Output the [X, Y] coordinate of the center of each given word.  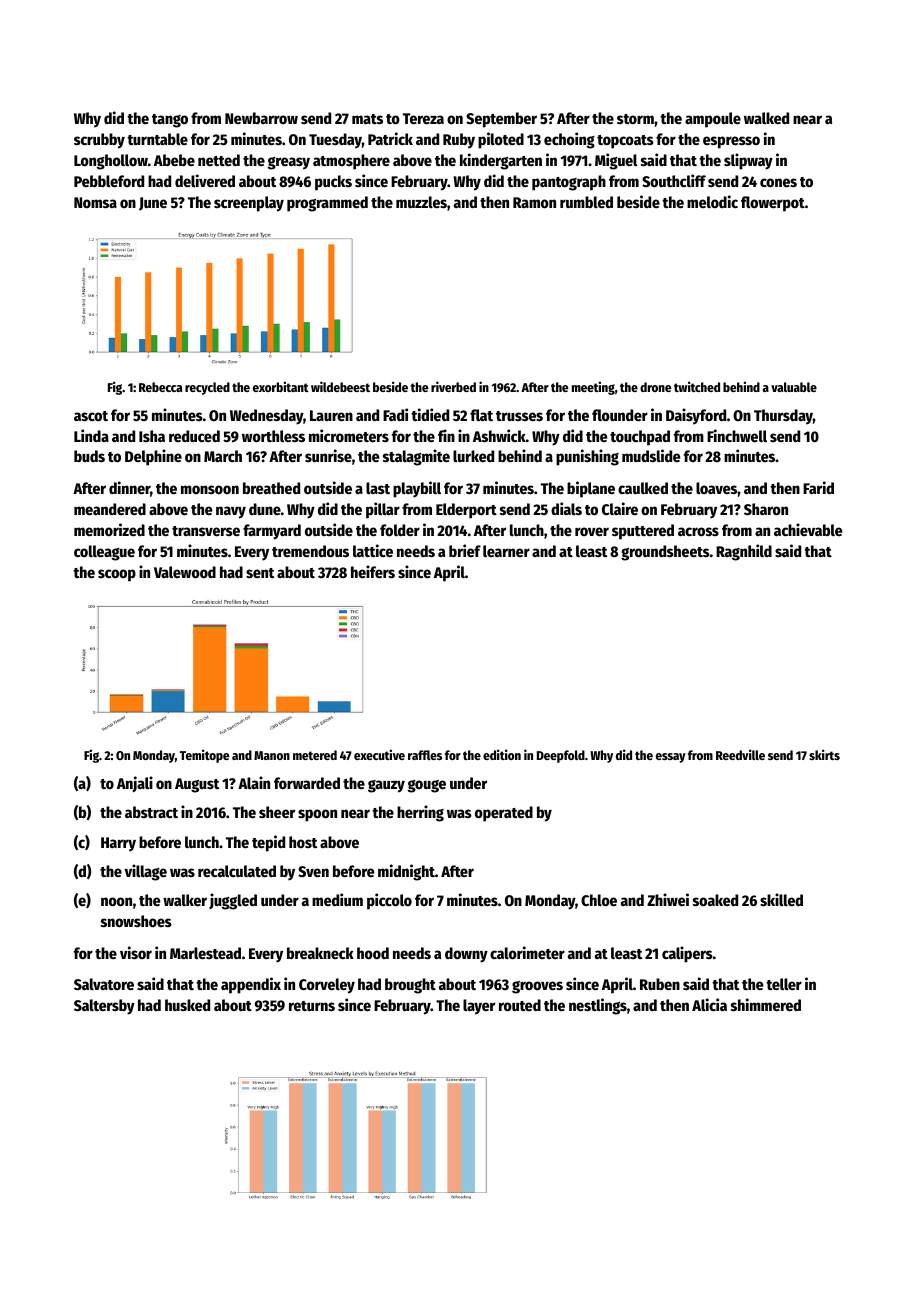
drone [655, 387]
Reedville [740, 754]
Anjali [135, 784]
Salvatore [104, 984]
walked [766, 118]
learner [506, 551]
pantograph [569, 183]
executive [379, 754]
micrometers [349, 435]
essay [671, 758]
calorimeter [527, 952]
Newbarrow [261, 118]
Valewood [185, 572]
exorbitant [281, 386]
